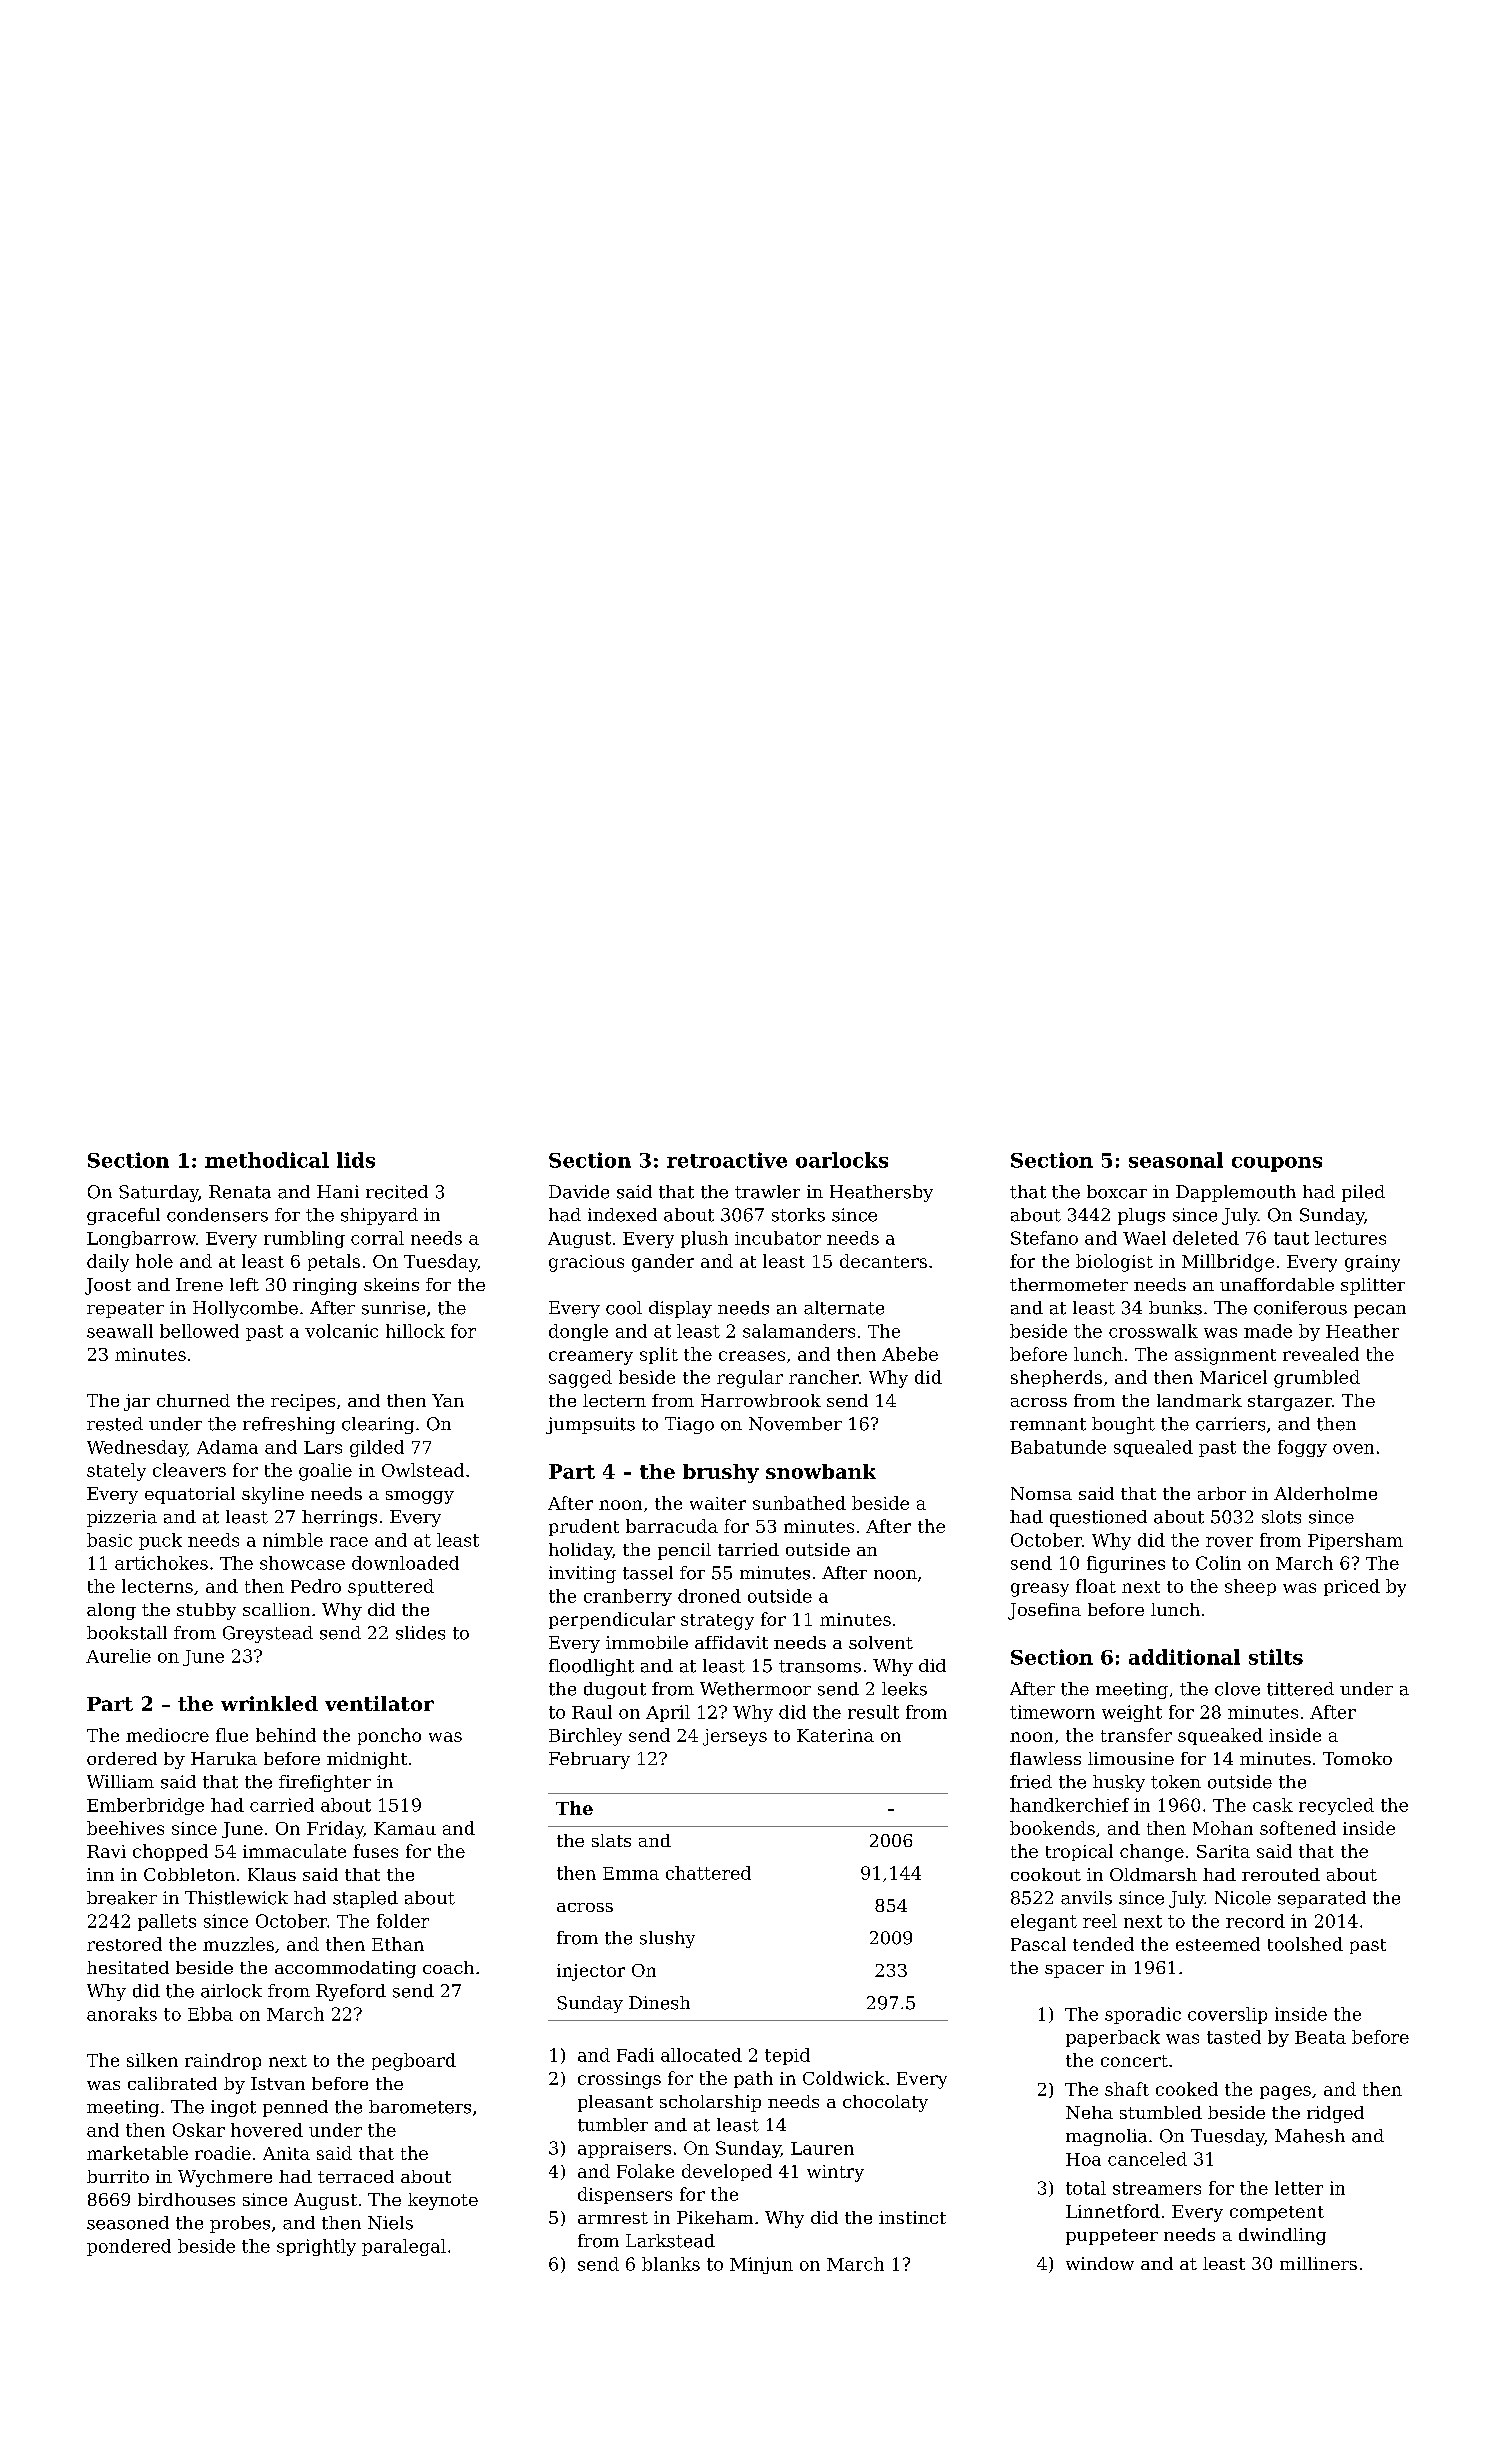 Image resolution: width=1496 pixels, height=2464 pixels. What do you see at coordinates (1044, 1611) in the screenshot?
I see `Josefina` at bounding box center [1044, 1611].
